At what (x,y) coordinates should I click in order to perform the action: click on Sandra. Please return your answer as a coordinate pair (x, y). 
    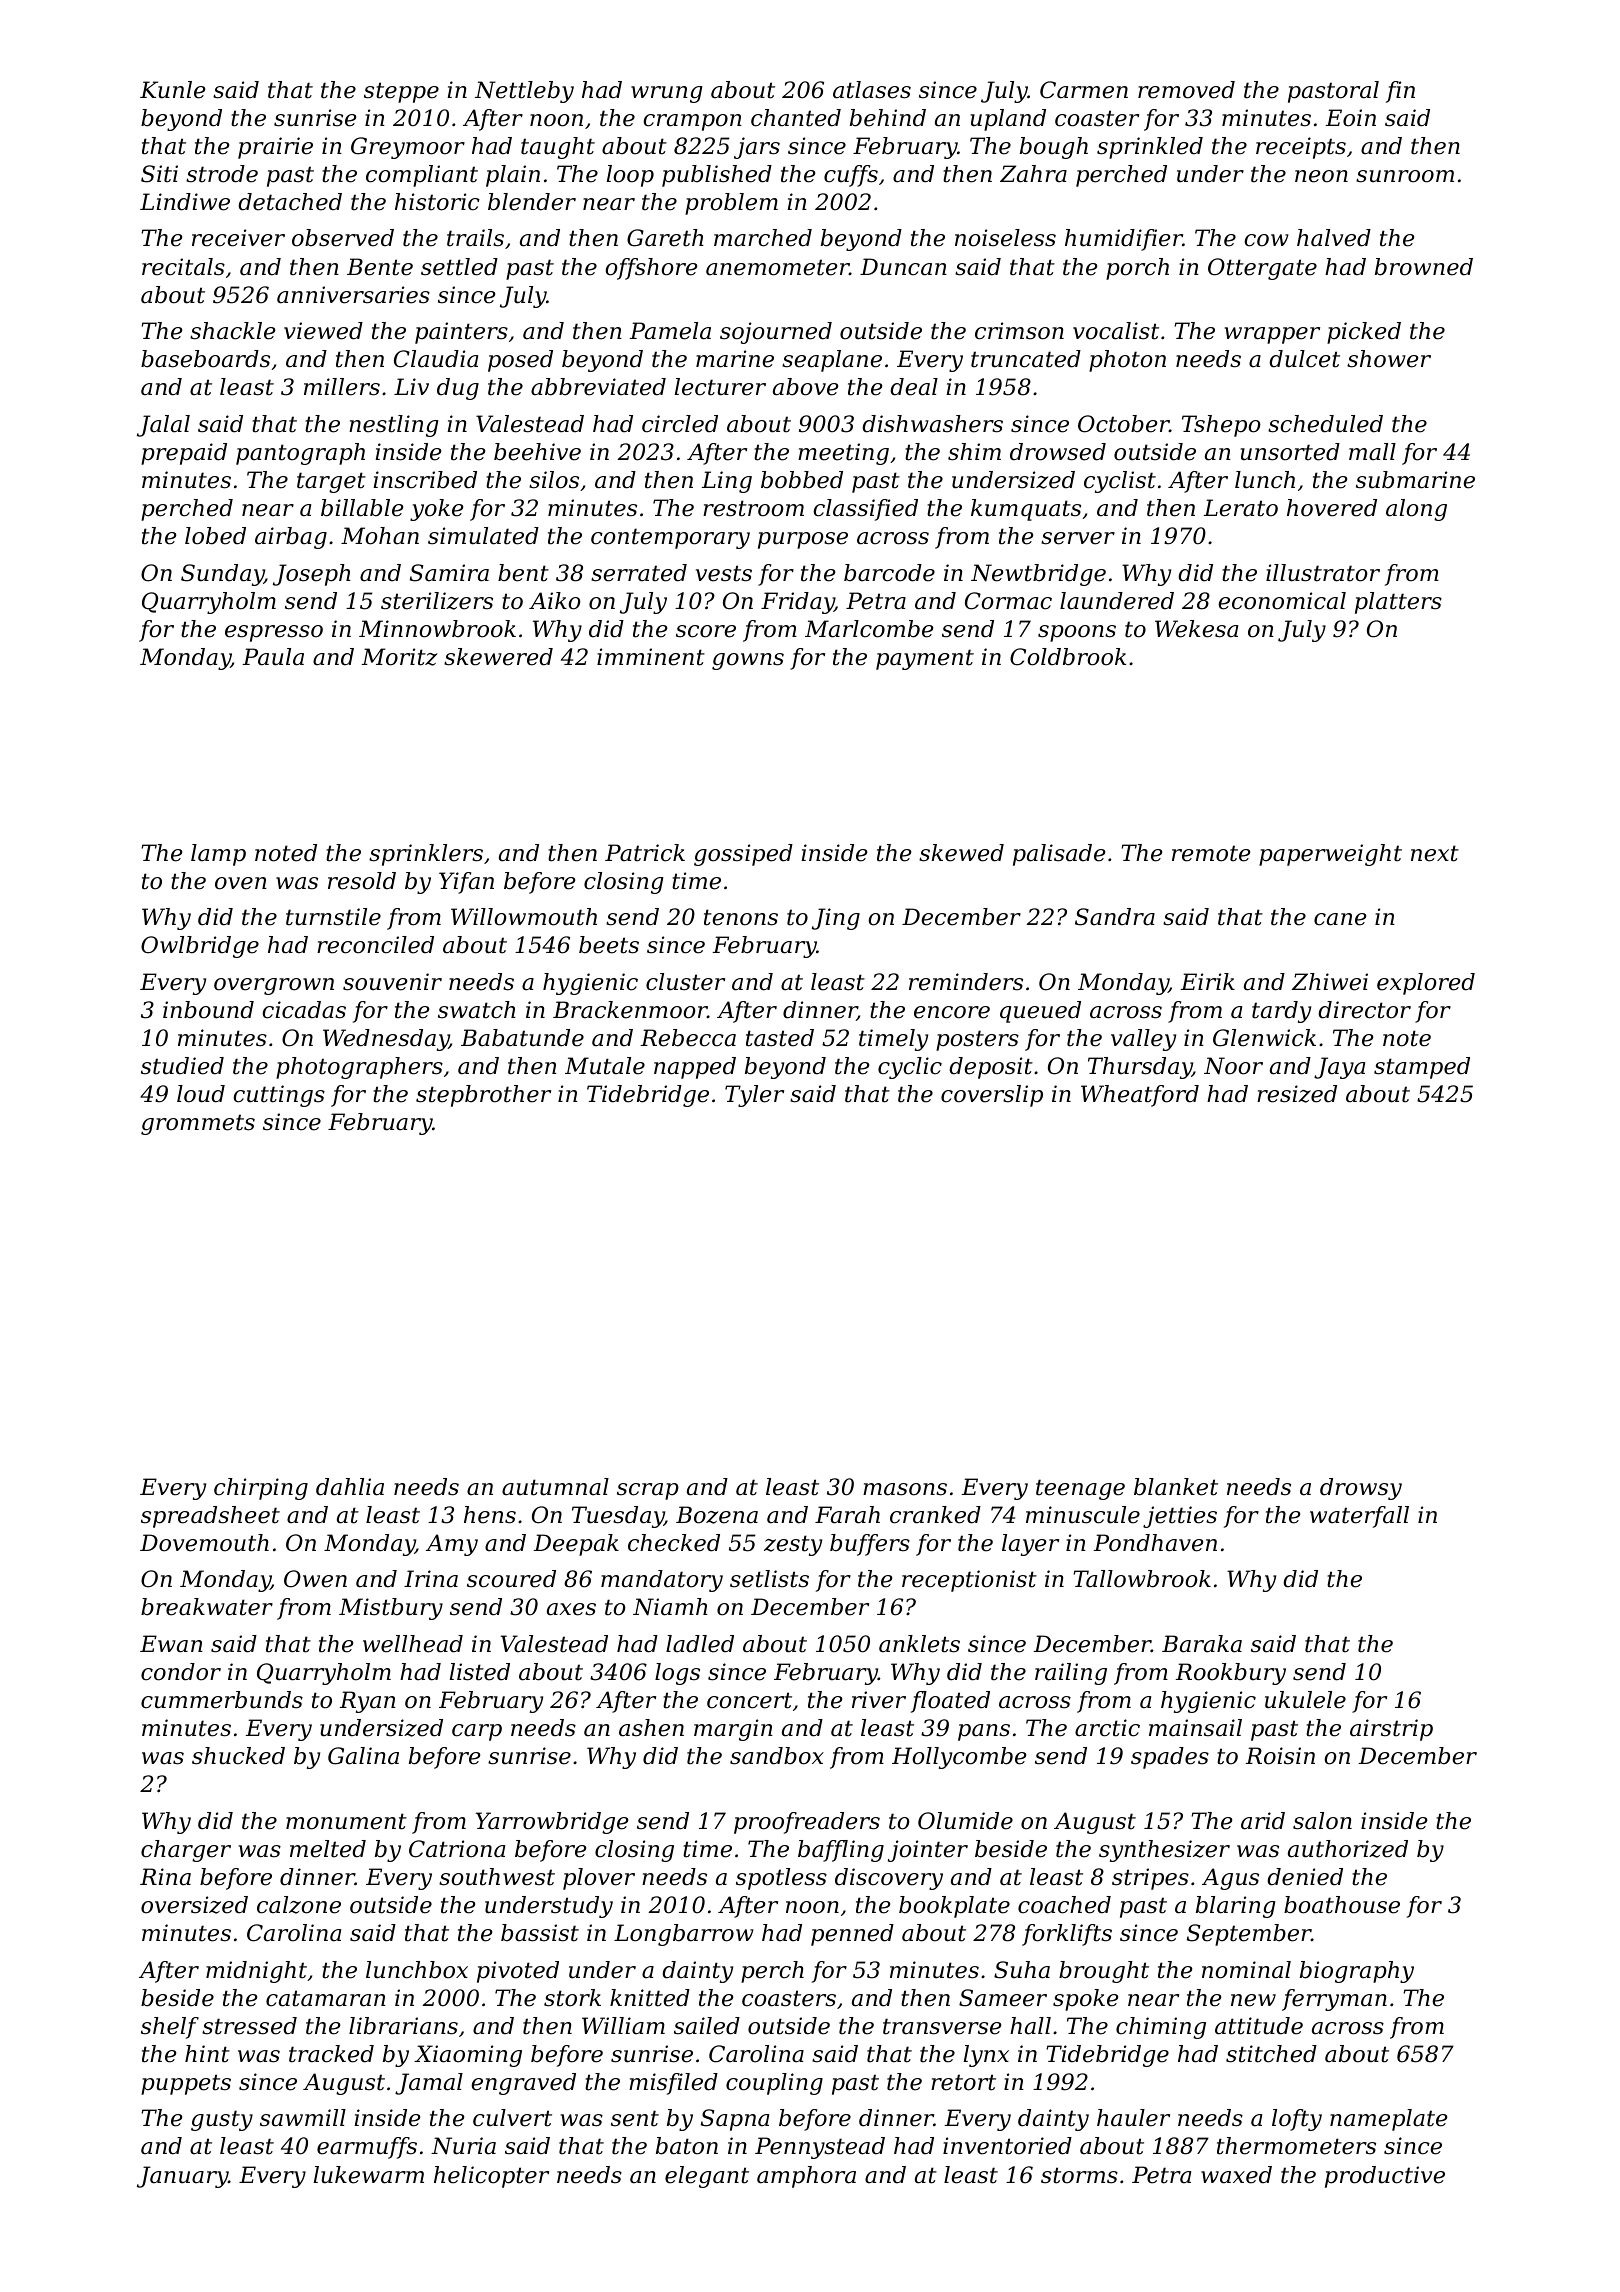
    Looking at the image, I should click on (1115, 917).
